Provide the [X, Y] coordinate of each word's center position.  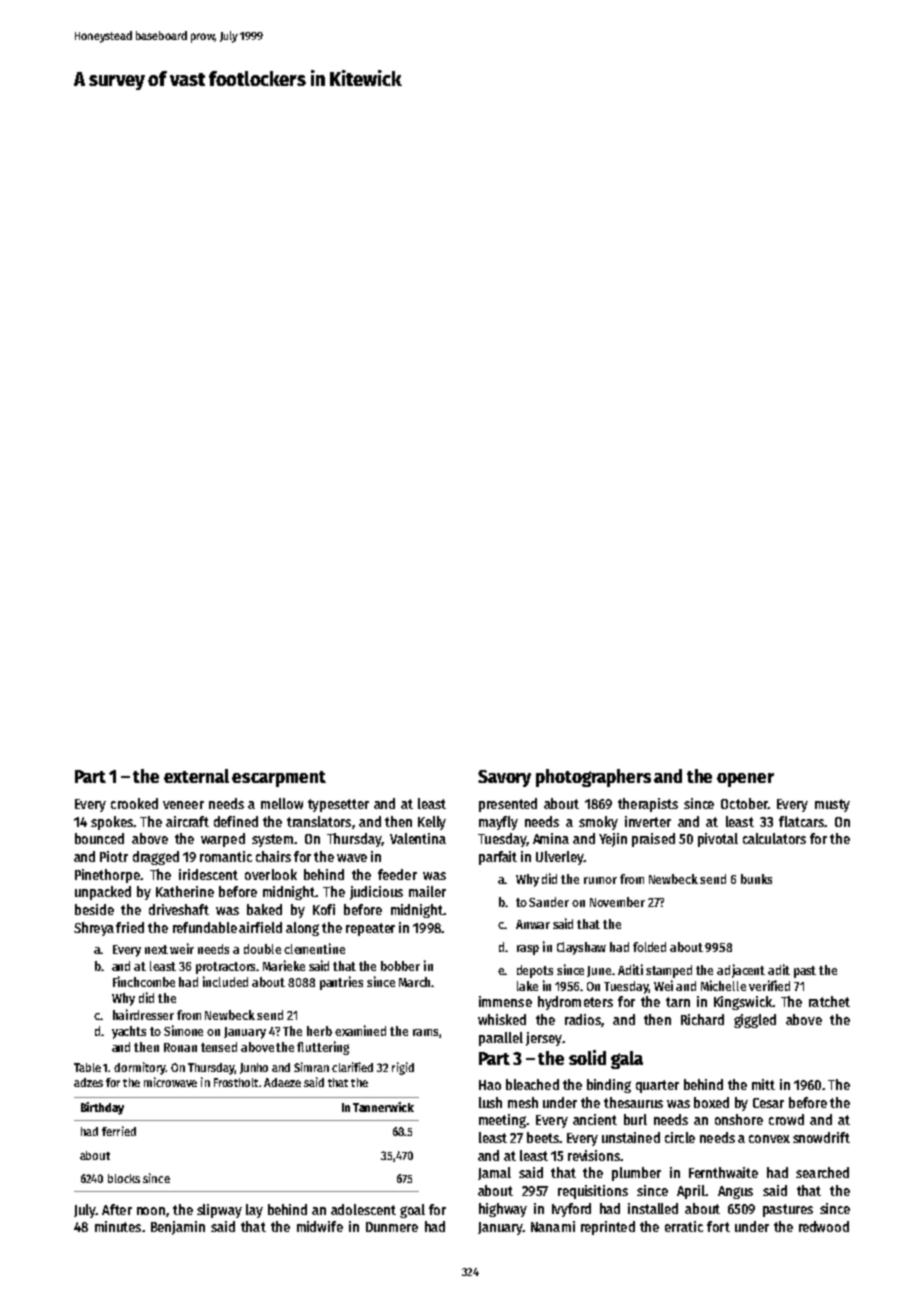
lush [490, 1102]
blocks [124, 1178]
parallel [501, 1039]
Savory [504, 778]
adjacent [741, 971]
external [196, 776]
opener [745, 780]
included [225, 981]
